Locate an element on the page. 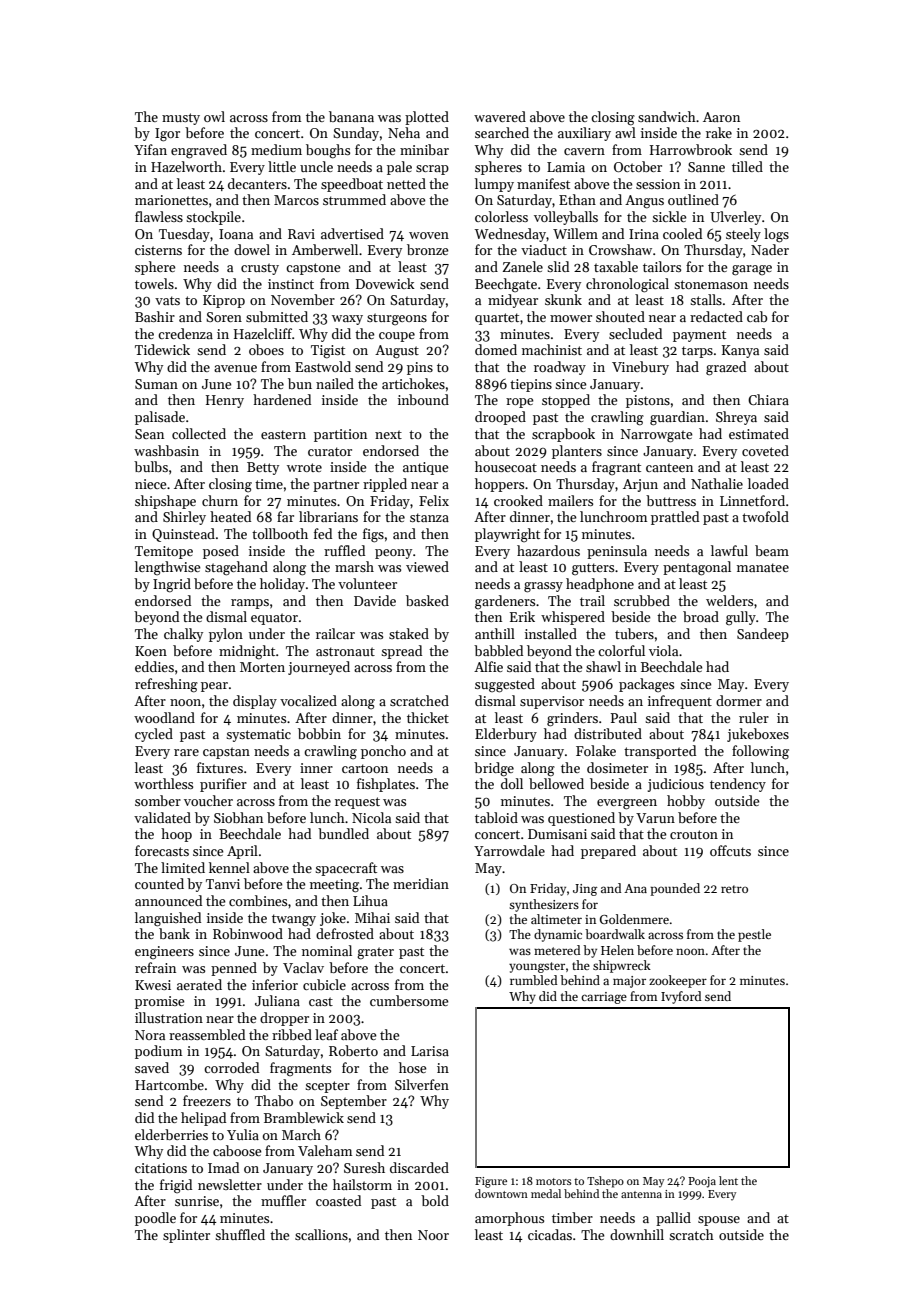 This image has height=1314, width=924. splinter is located at coordinates (186, 1236).
